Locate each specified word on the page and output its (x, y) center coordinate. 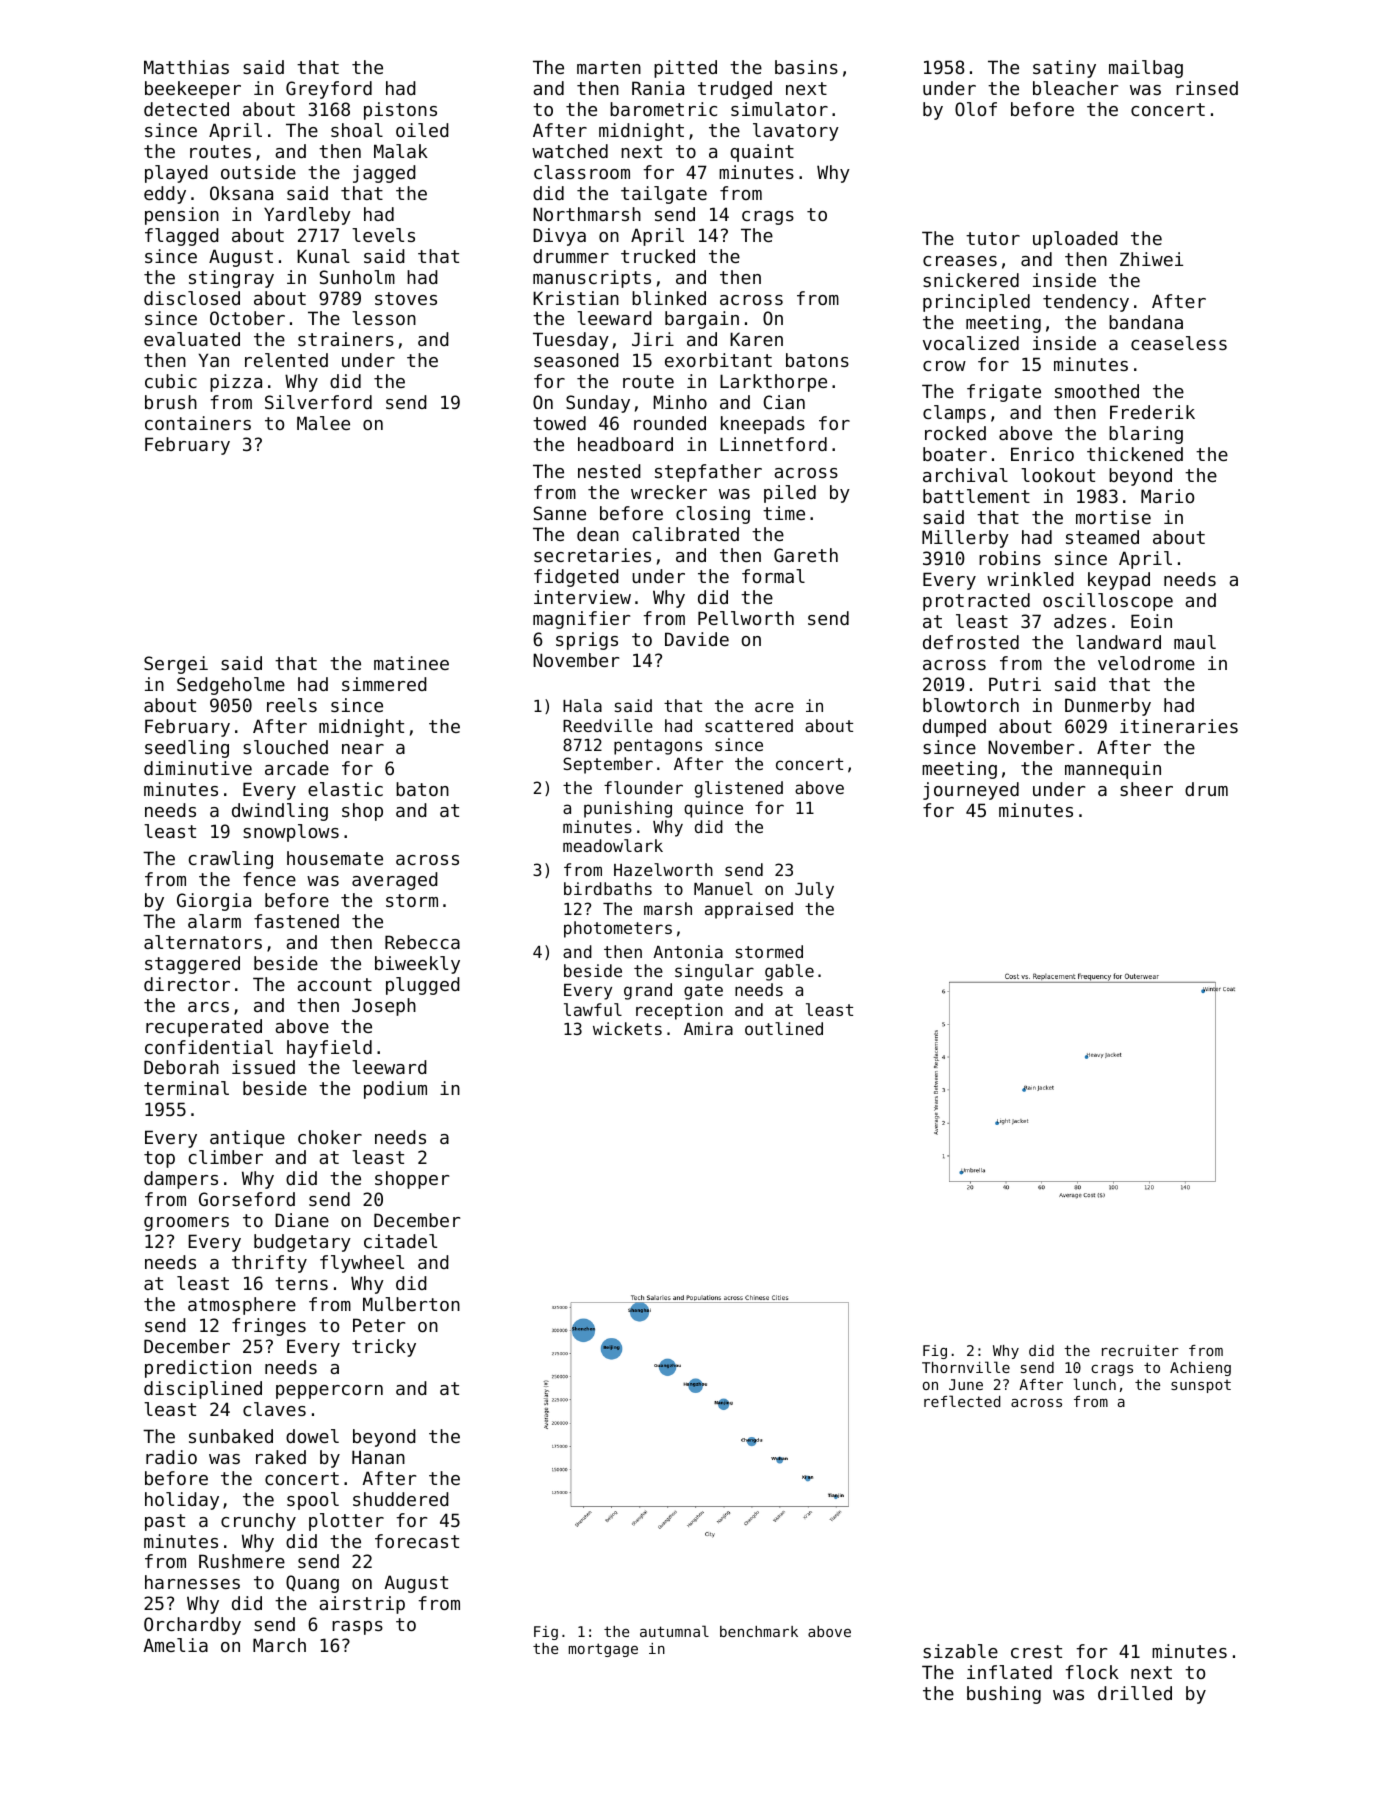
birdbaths (608, 888)
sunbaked (231, 1436)
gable (789, 972)
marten (609, 67)
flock (1092, 1672)
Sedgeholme (231, 686)
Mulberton (411, 1304)
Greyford (329, 90)
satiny (1064, 69)
